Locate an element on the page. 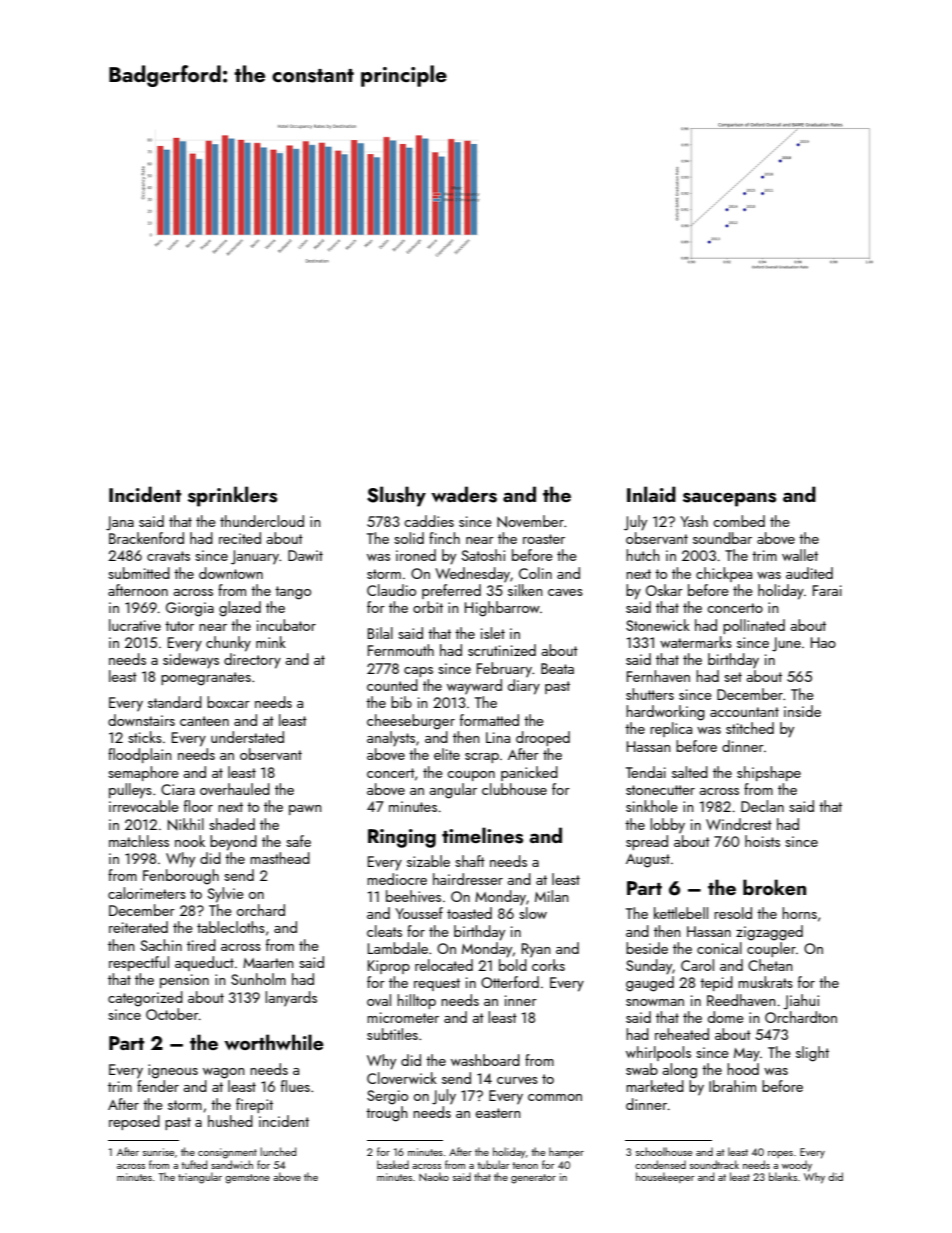  saucepans is located at coordinates (729, 499).
